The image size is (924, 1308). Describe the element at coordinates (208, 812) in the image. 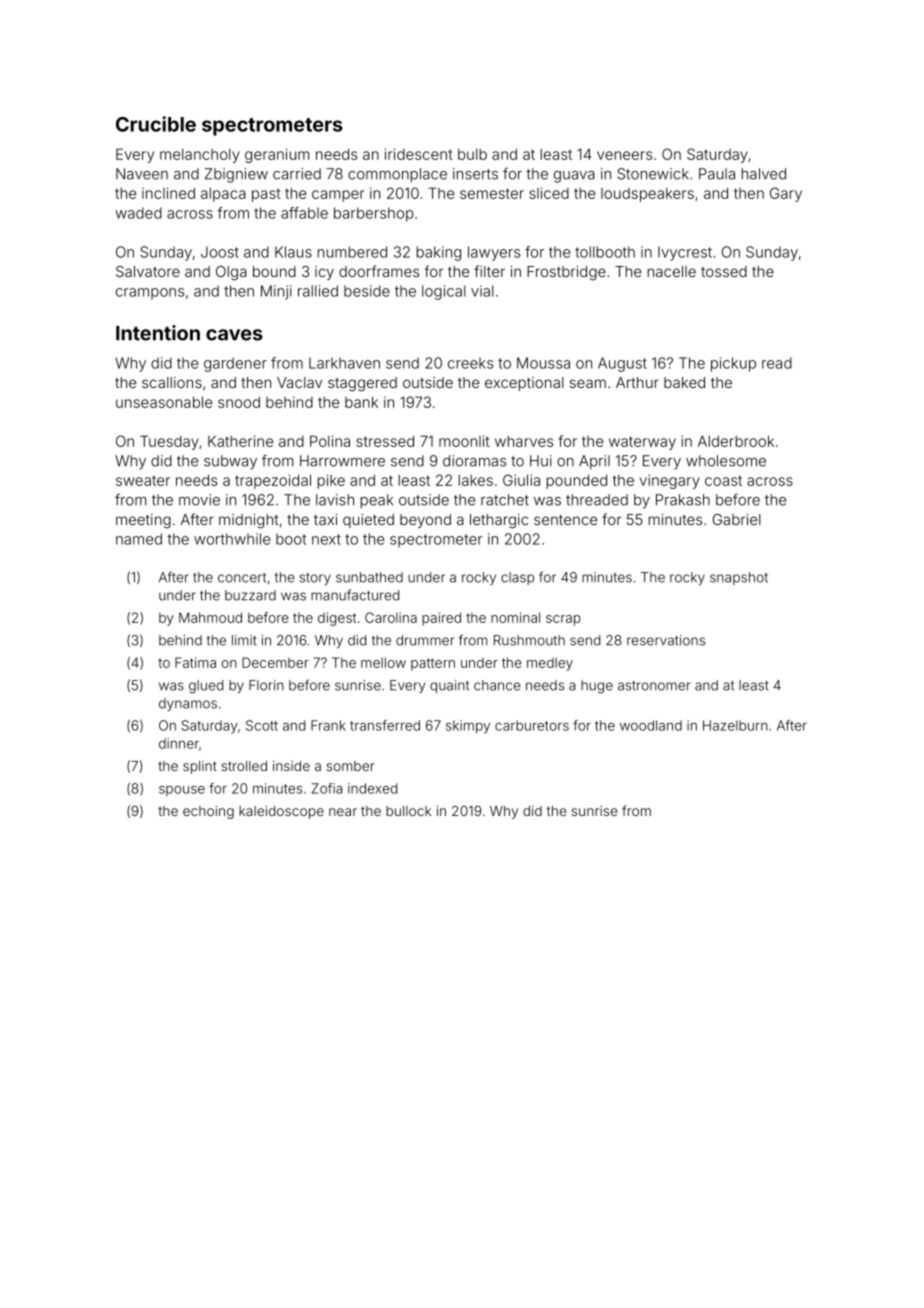

I see `echoing` at that location.
